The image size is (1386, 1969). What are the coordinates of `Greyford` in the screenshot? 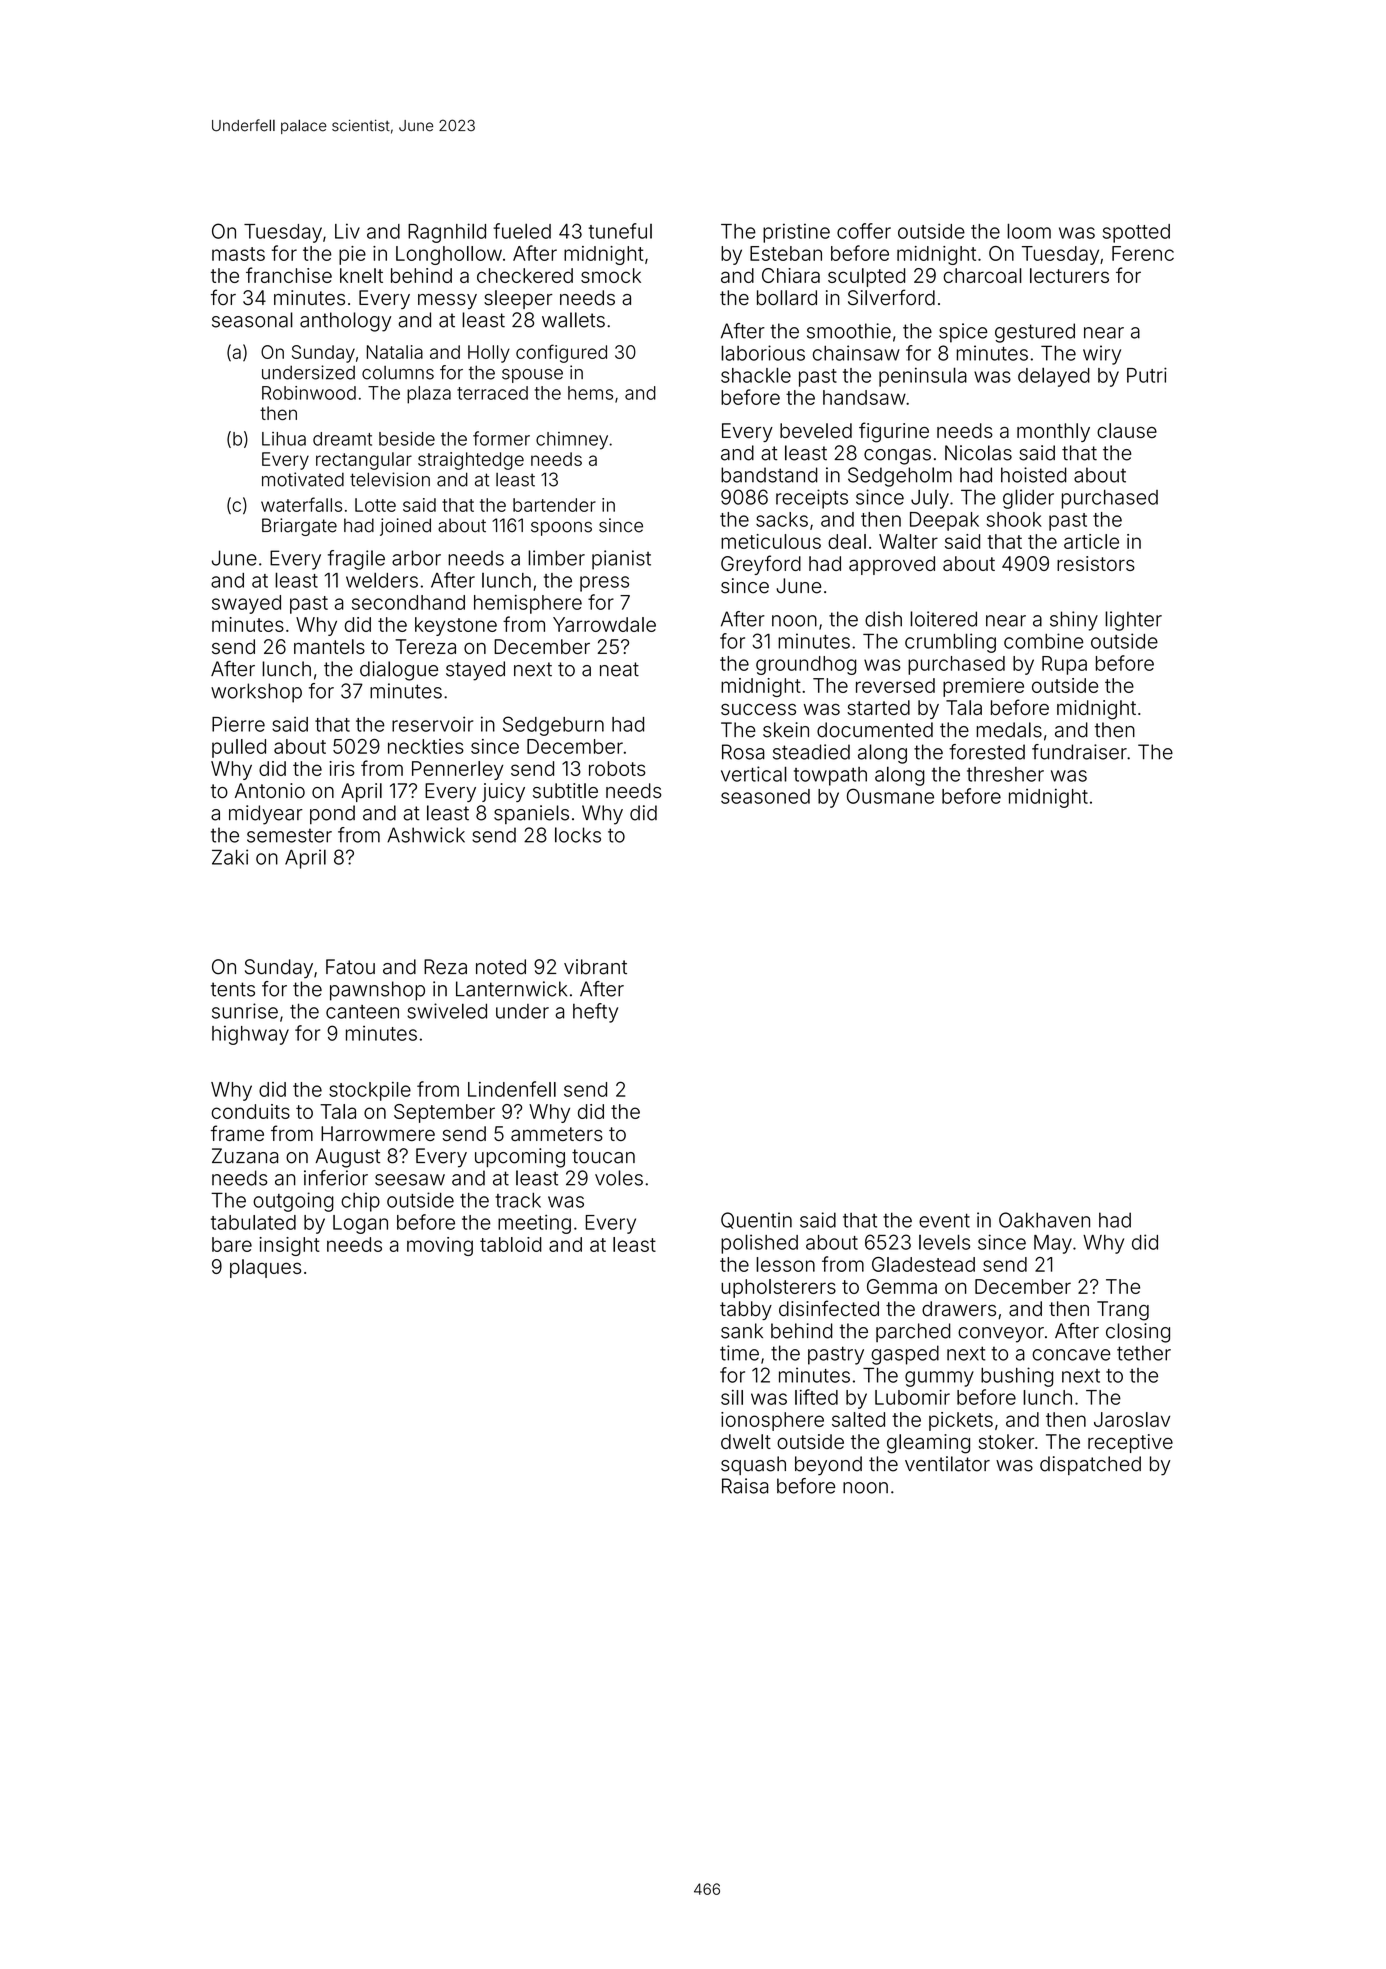 It's located at (761, 565).
